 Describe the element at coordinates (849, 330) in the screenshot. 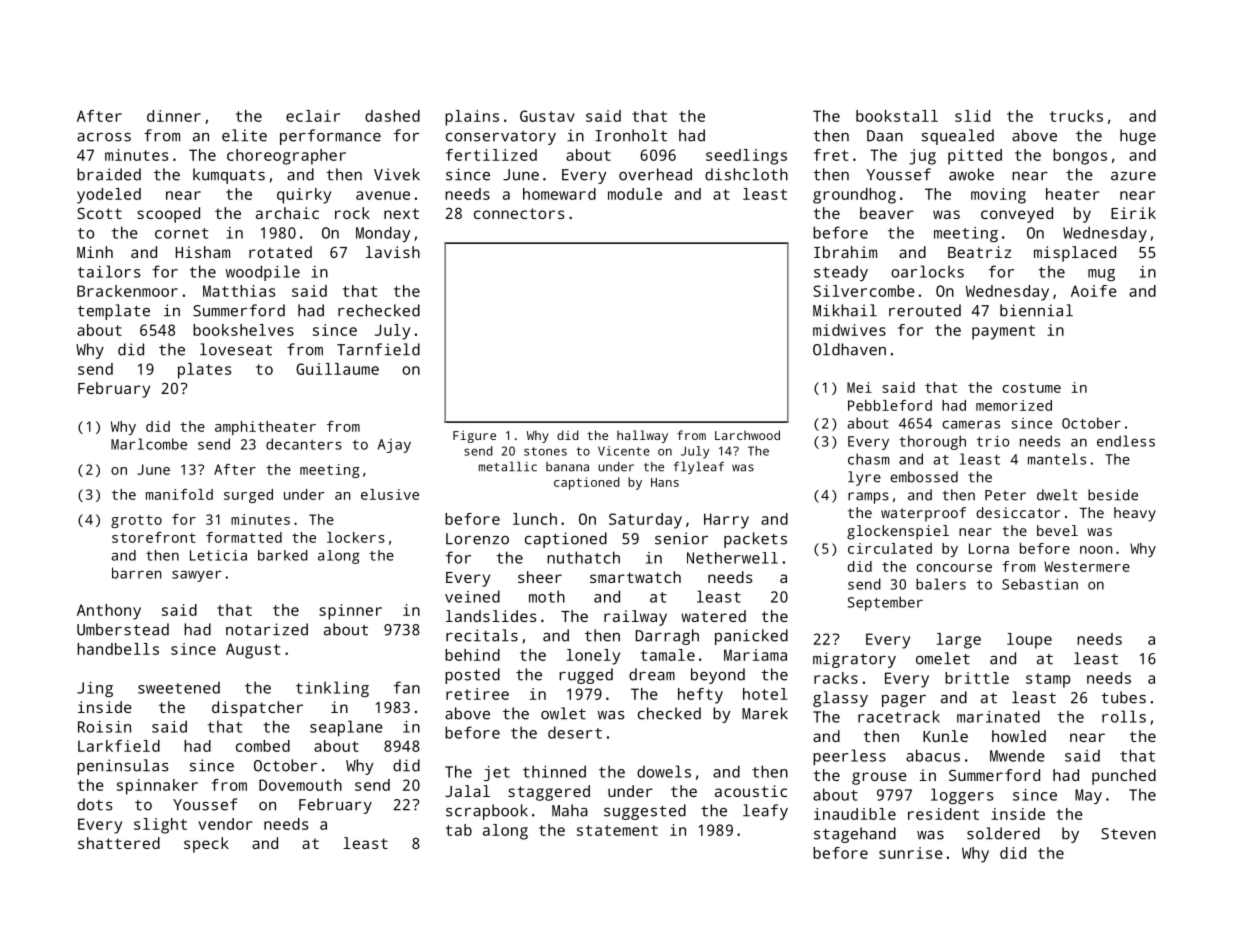

I see `midwives` at that location.
